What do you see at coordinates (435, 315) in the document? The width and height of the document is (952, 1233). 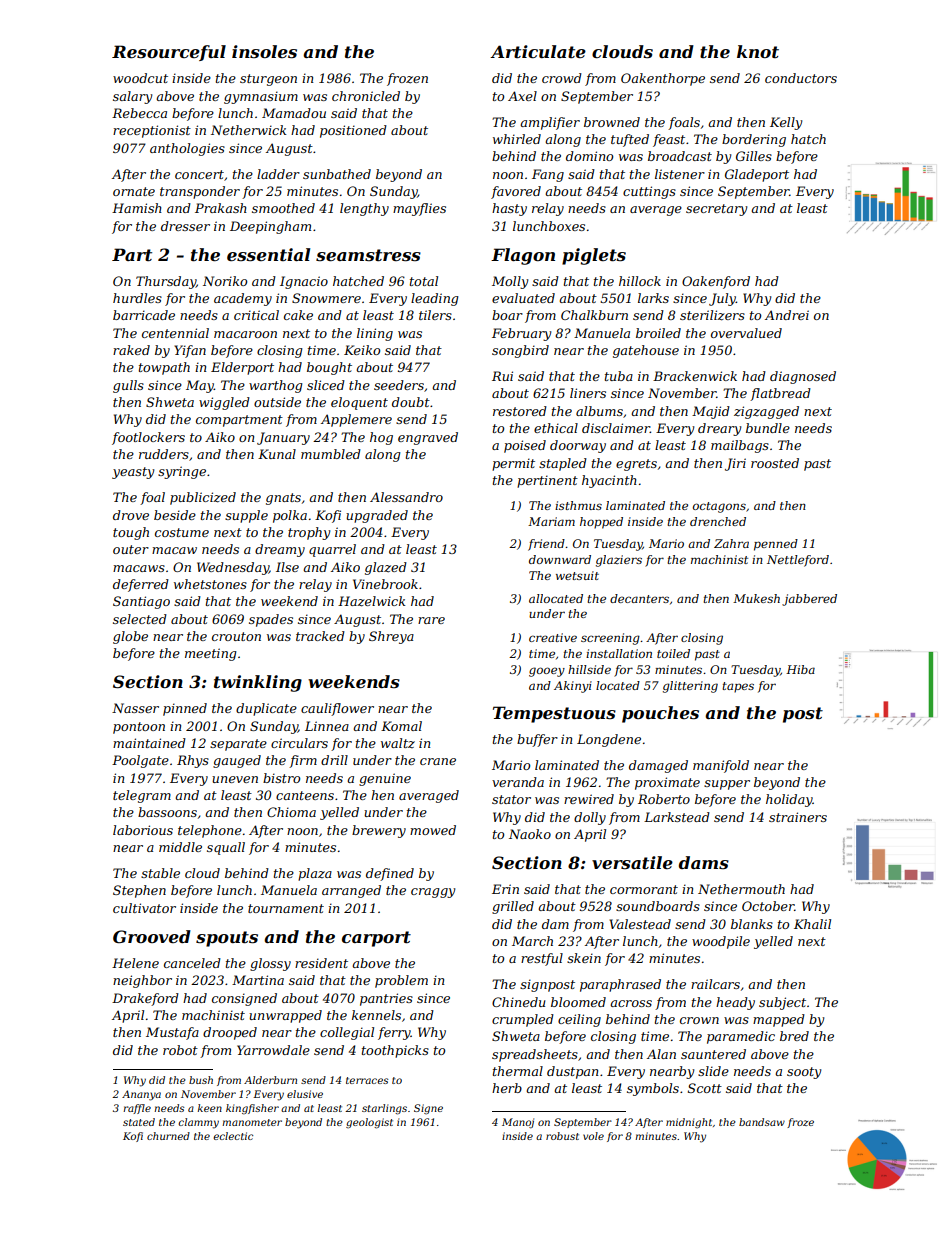 I see `tilers` at bounding box center [435, 315].
